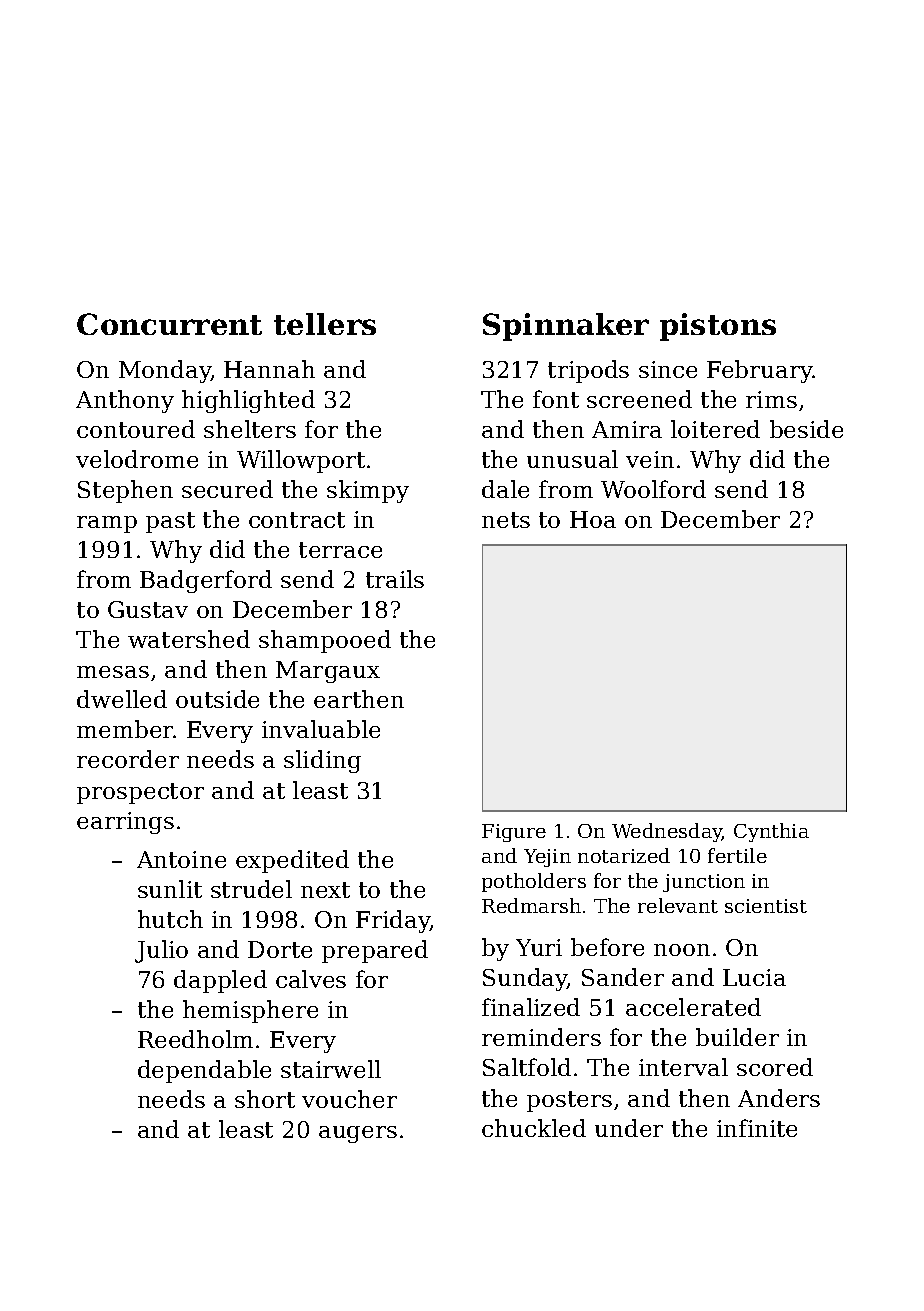 Image resolution: width=924 pixels, height=1311 pixels. What do you see at coordinates (148, 609) in the screenshot?
I see `Gustav` at bounding box center [148, 609].
